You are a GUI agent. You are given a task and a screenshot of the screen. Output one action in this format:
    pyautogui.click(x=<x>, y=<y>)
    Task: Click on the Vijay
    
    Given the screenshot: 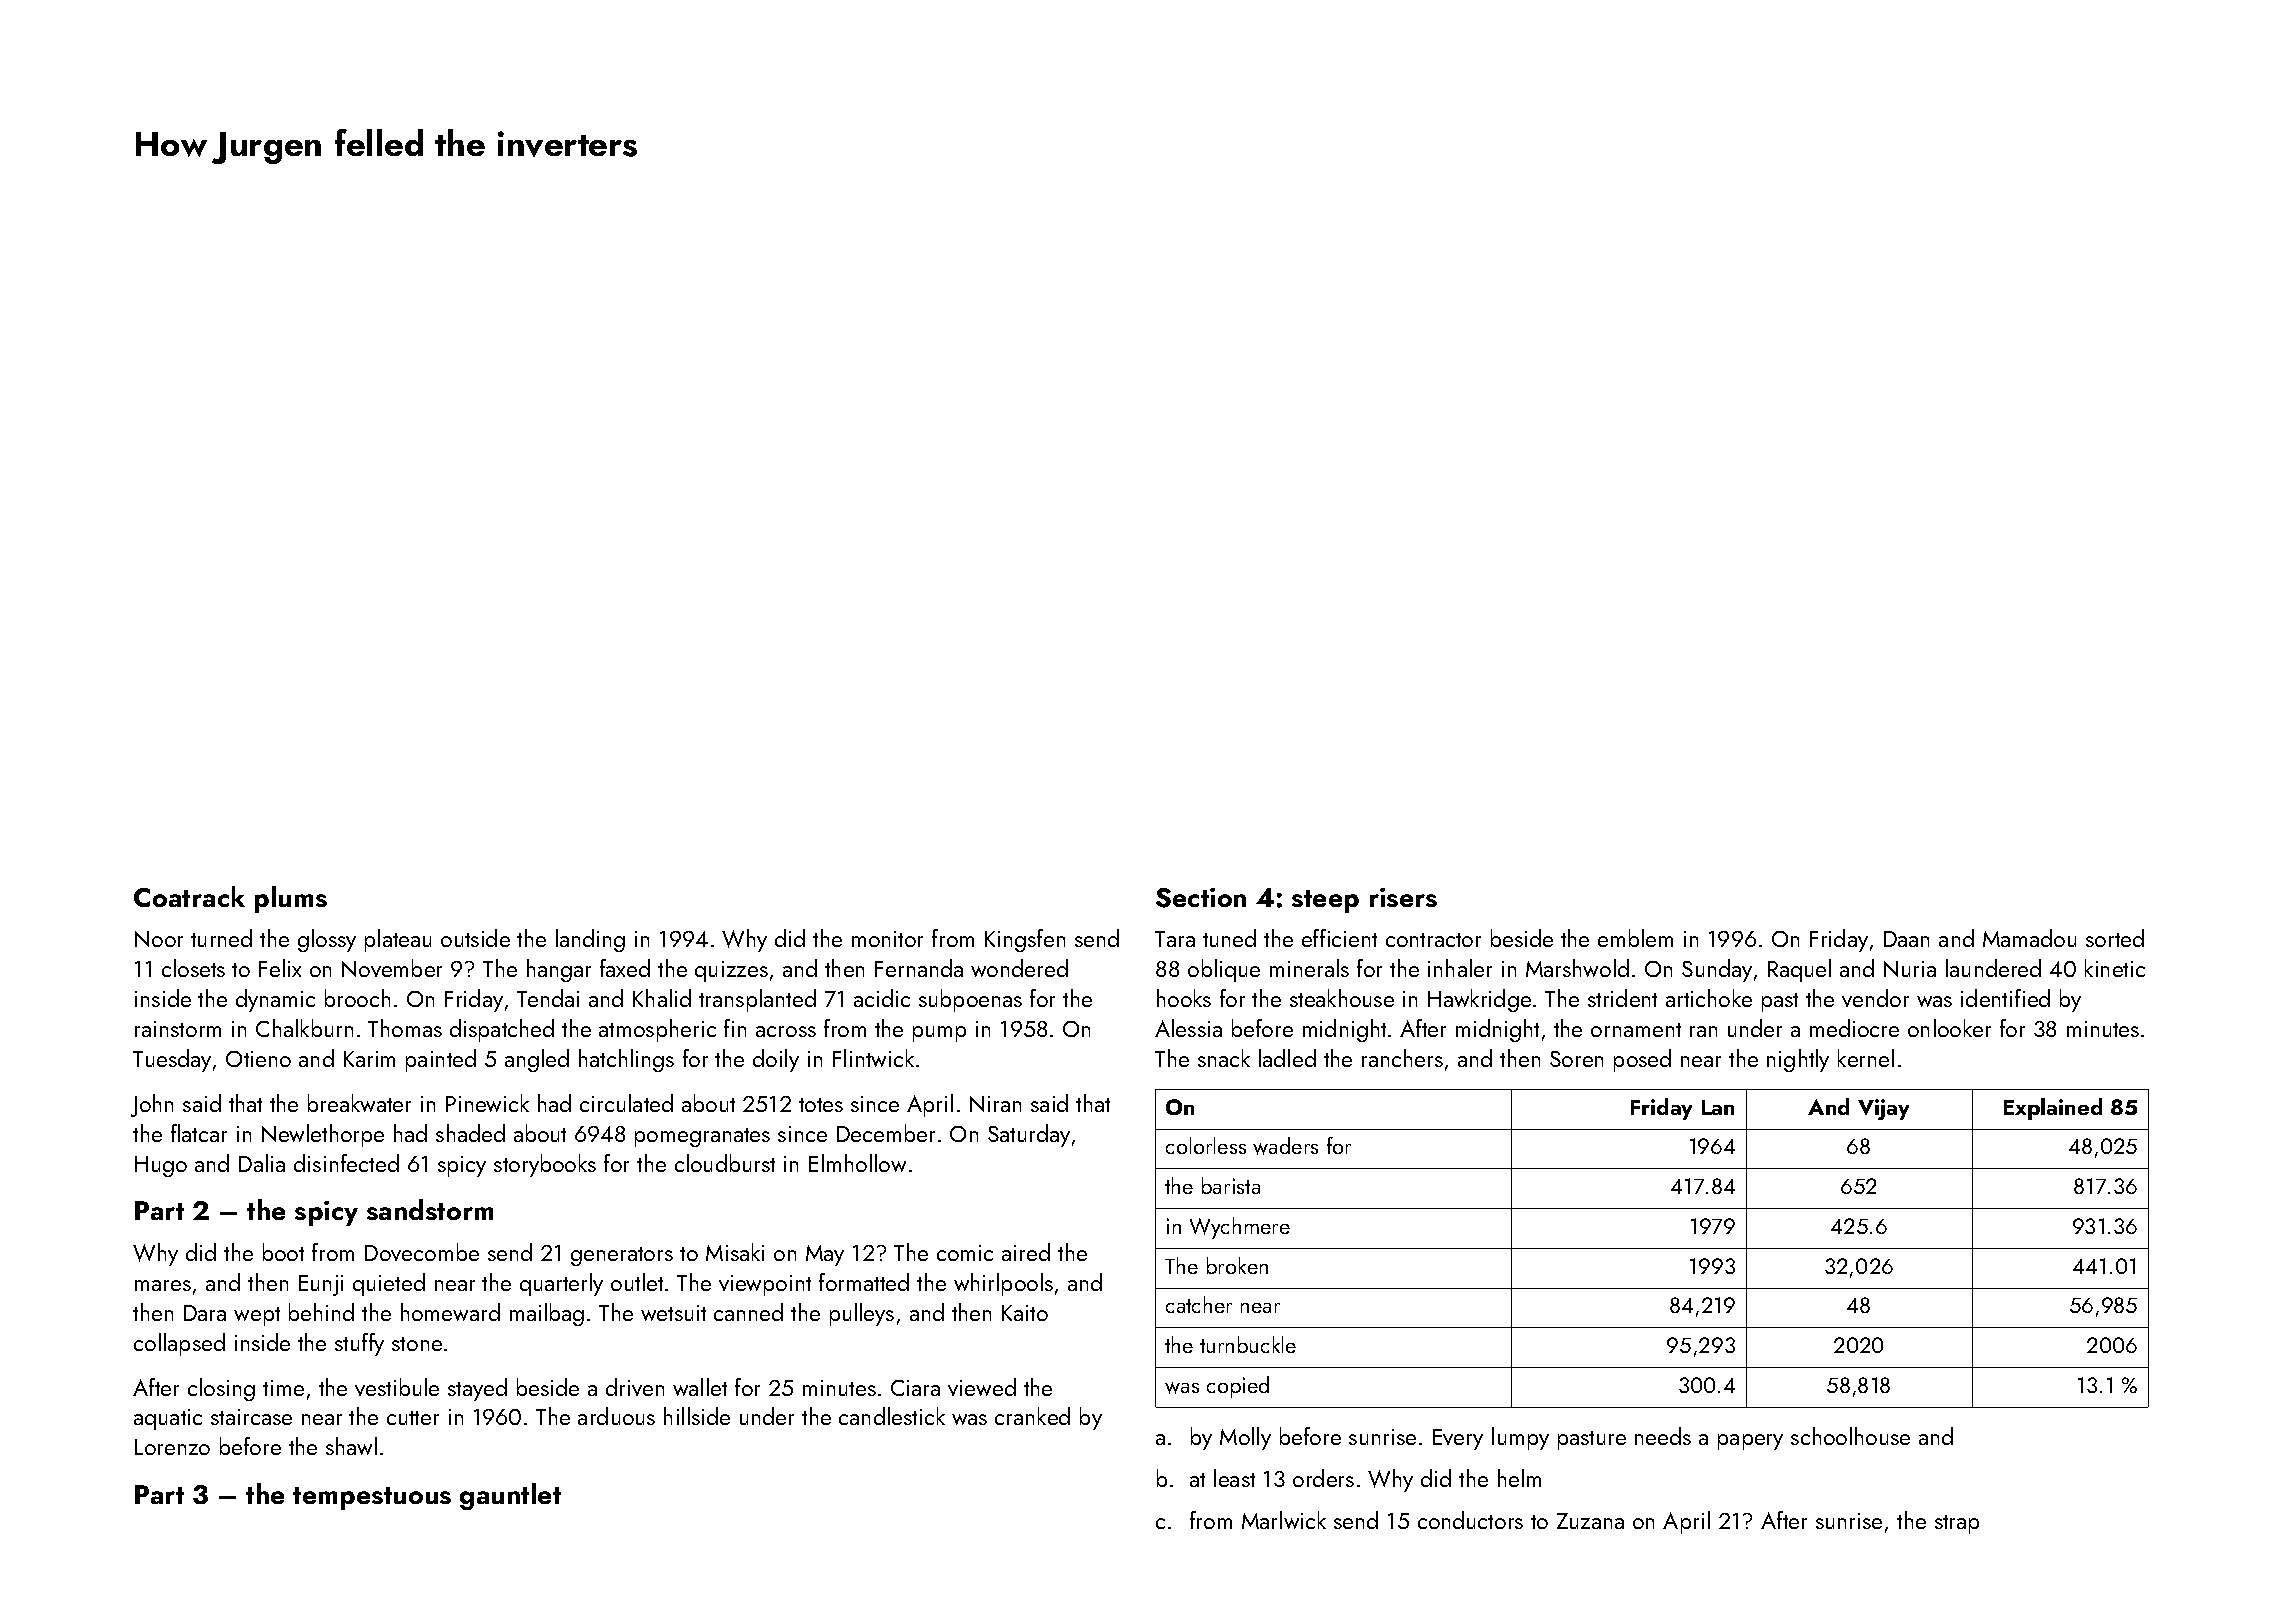 What is the action you would take?
    pyautogui.click(x=1883, y=1109)
